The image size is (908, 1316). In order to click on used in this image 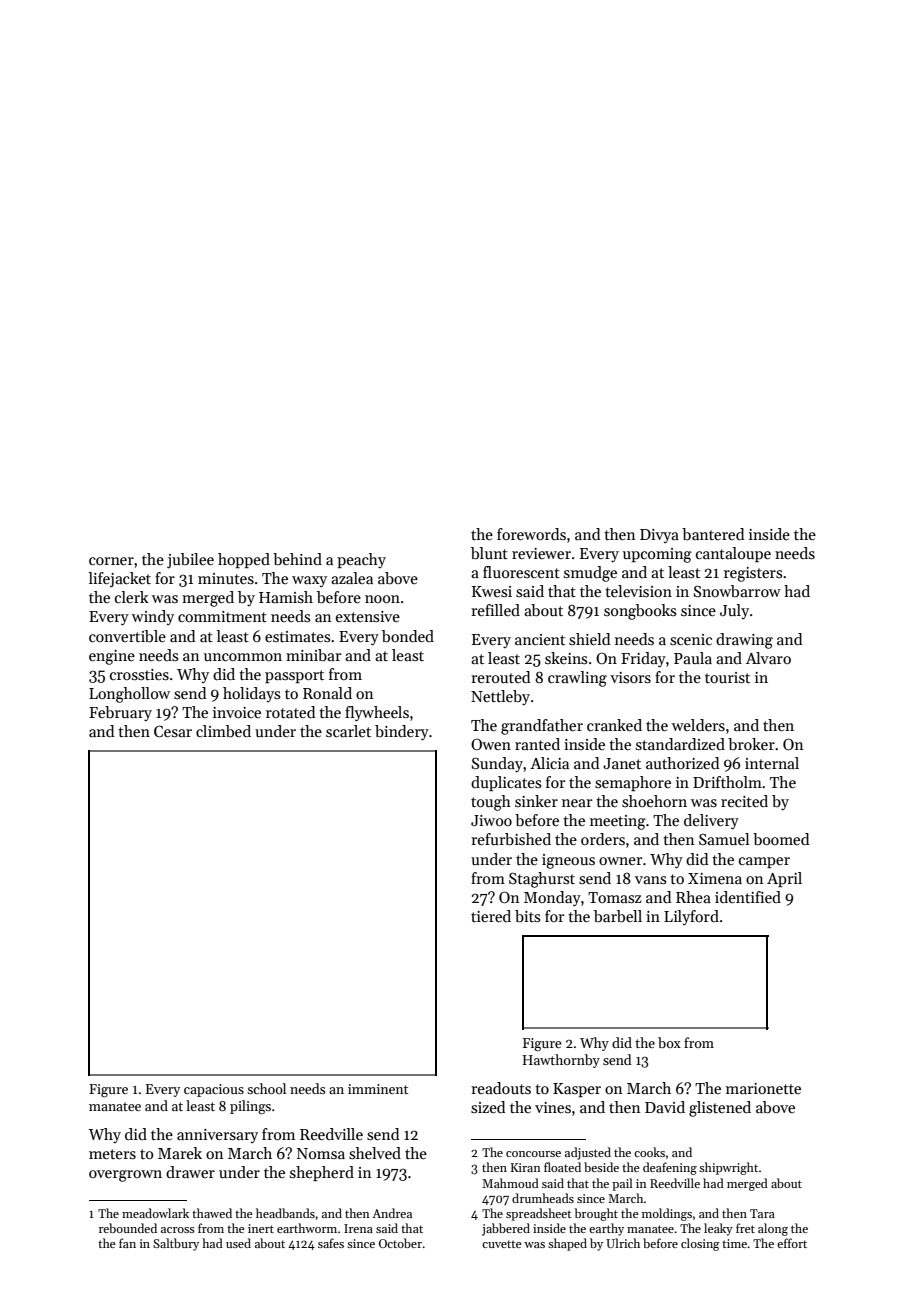, I will do `click(238, 1243)`.
